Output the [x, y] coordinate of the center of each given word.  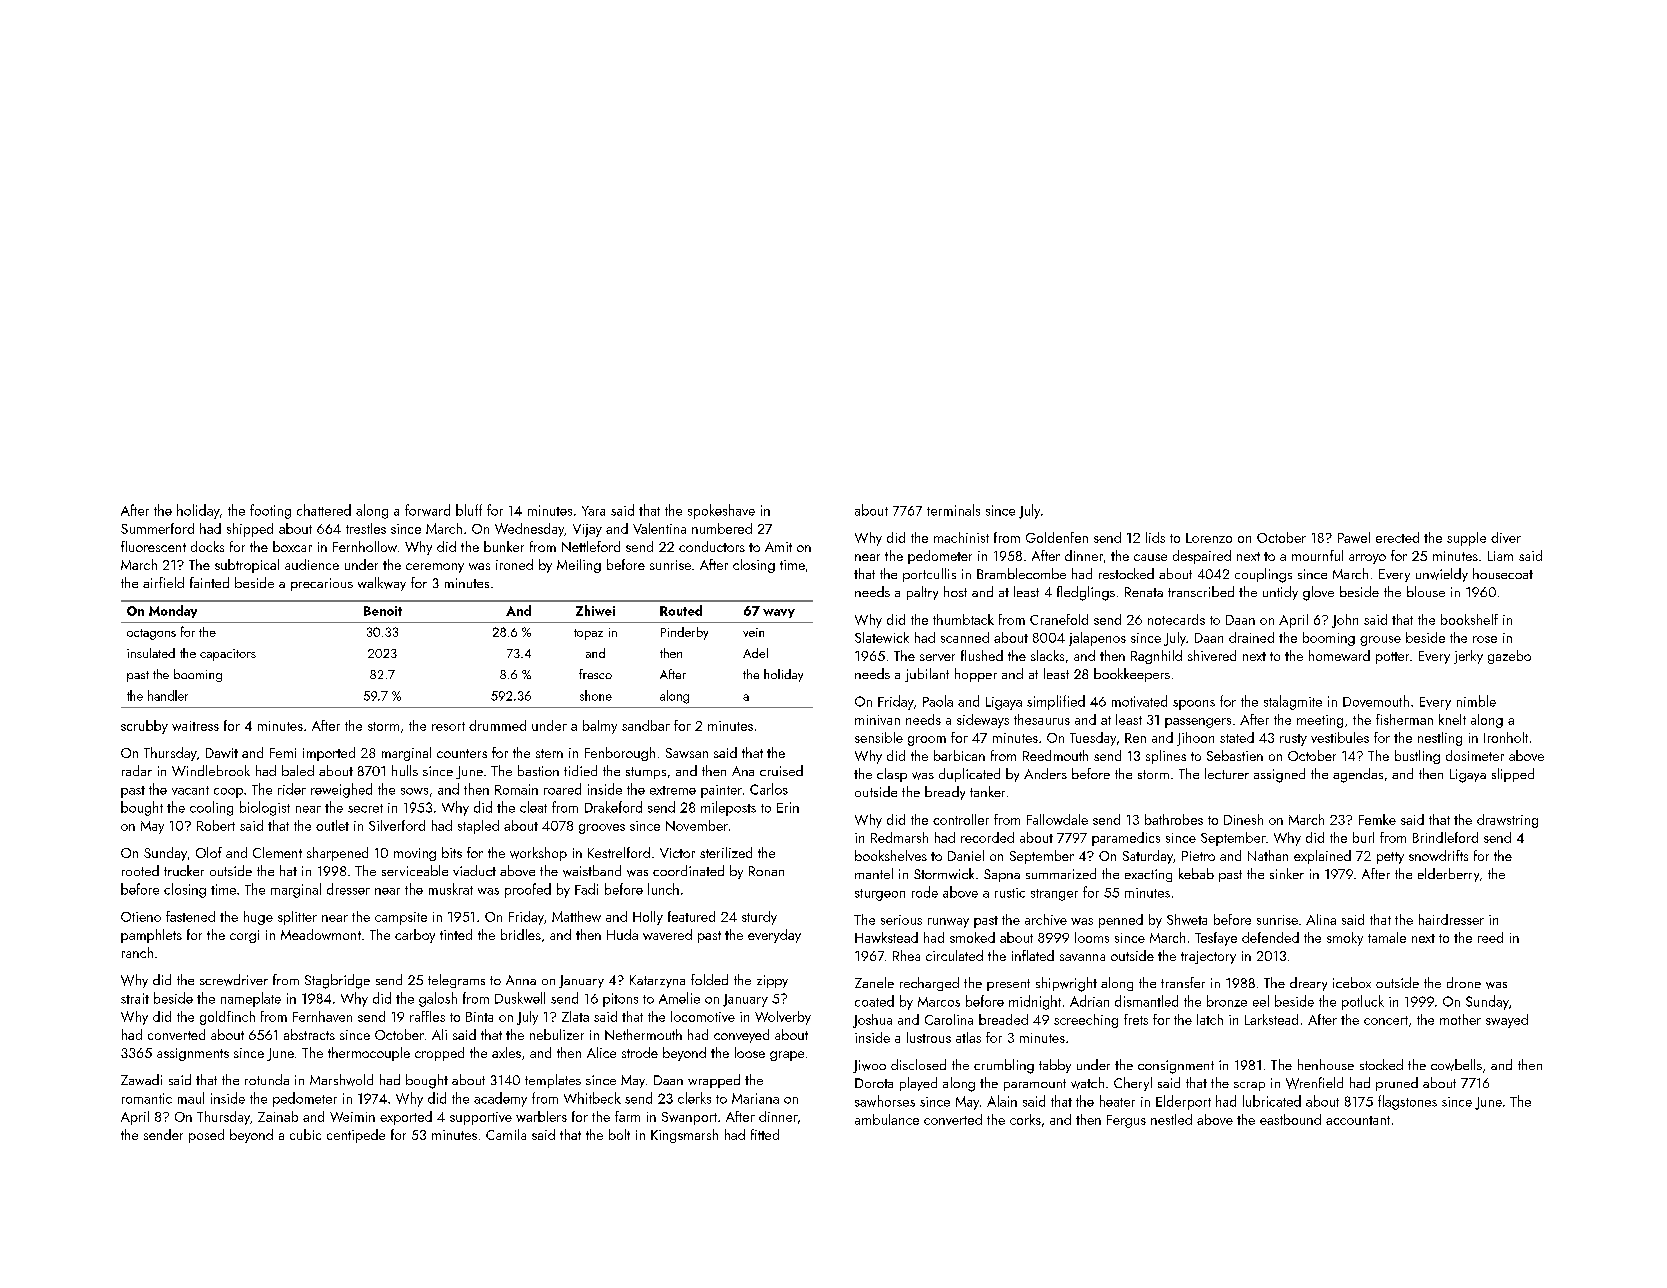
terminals [953, 510]
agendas [1358, 775]
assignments [193, 1054]
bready [945, 793]
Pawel [1354, 537]
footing [270, 511]
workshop [538, 854]
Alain [1002, 1101]
